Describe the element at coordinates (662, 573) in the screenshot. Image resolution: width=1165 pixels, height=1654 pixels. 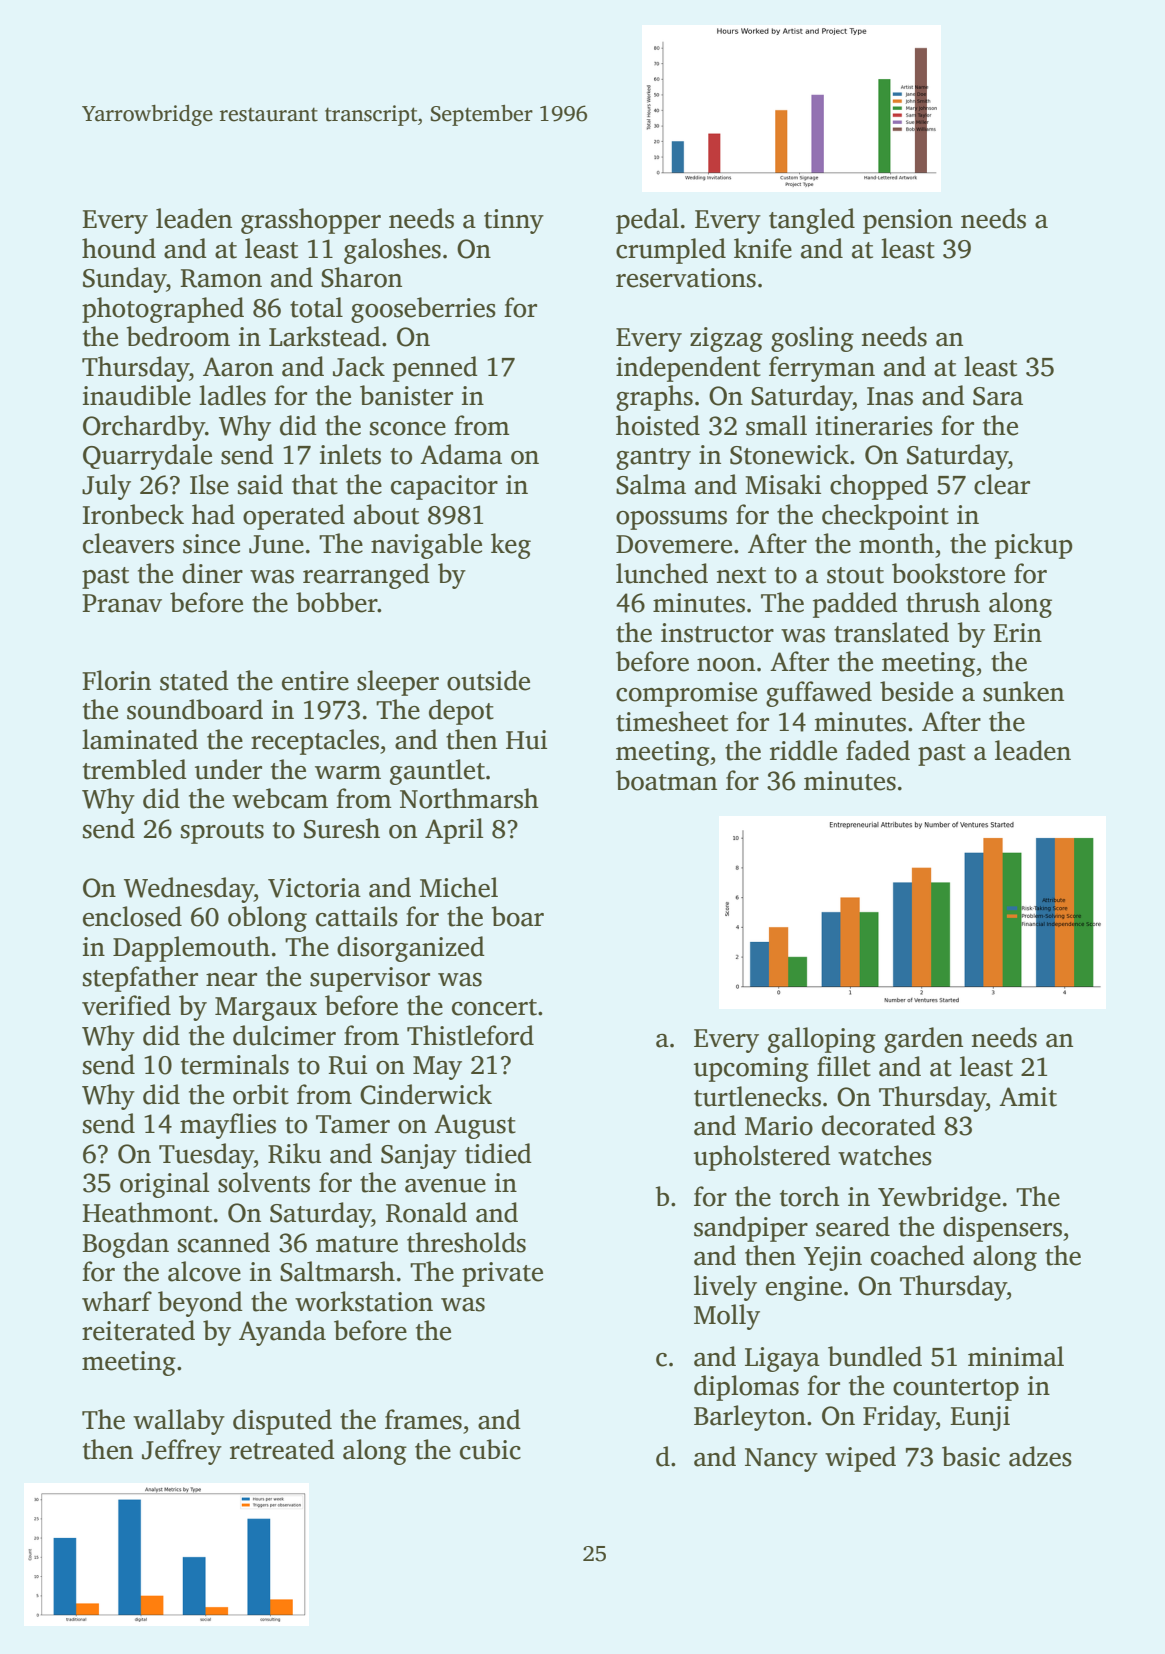
I see `lunched` at that location.
